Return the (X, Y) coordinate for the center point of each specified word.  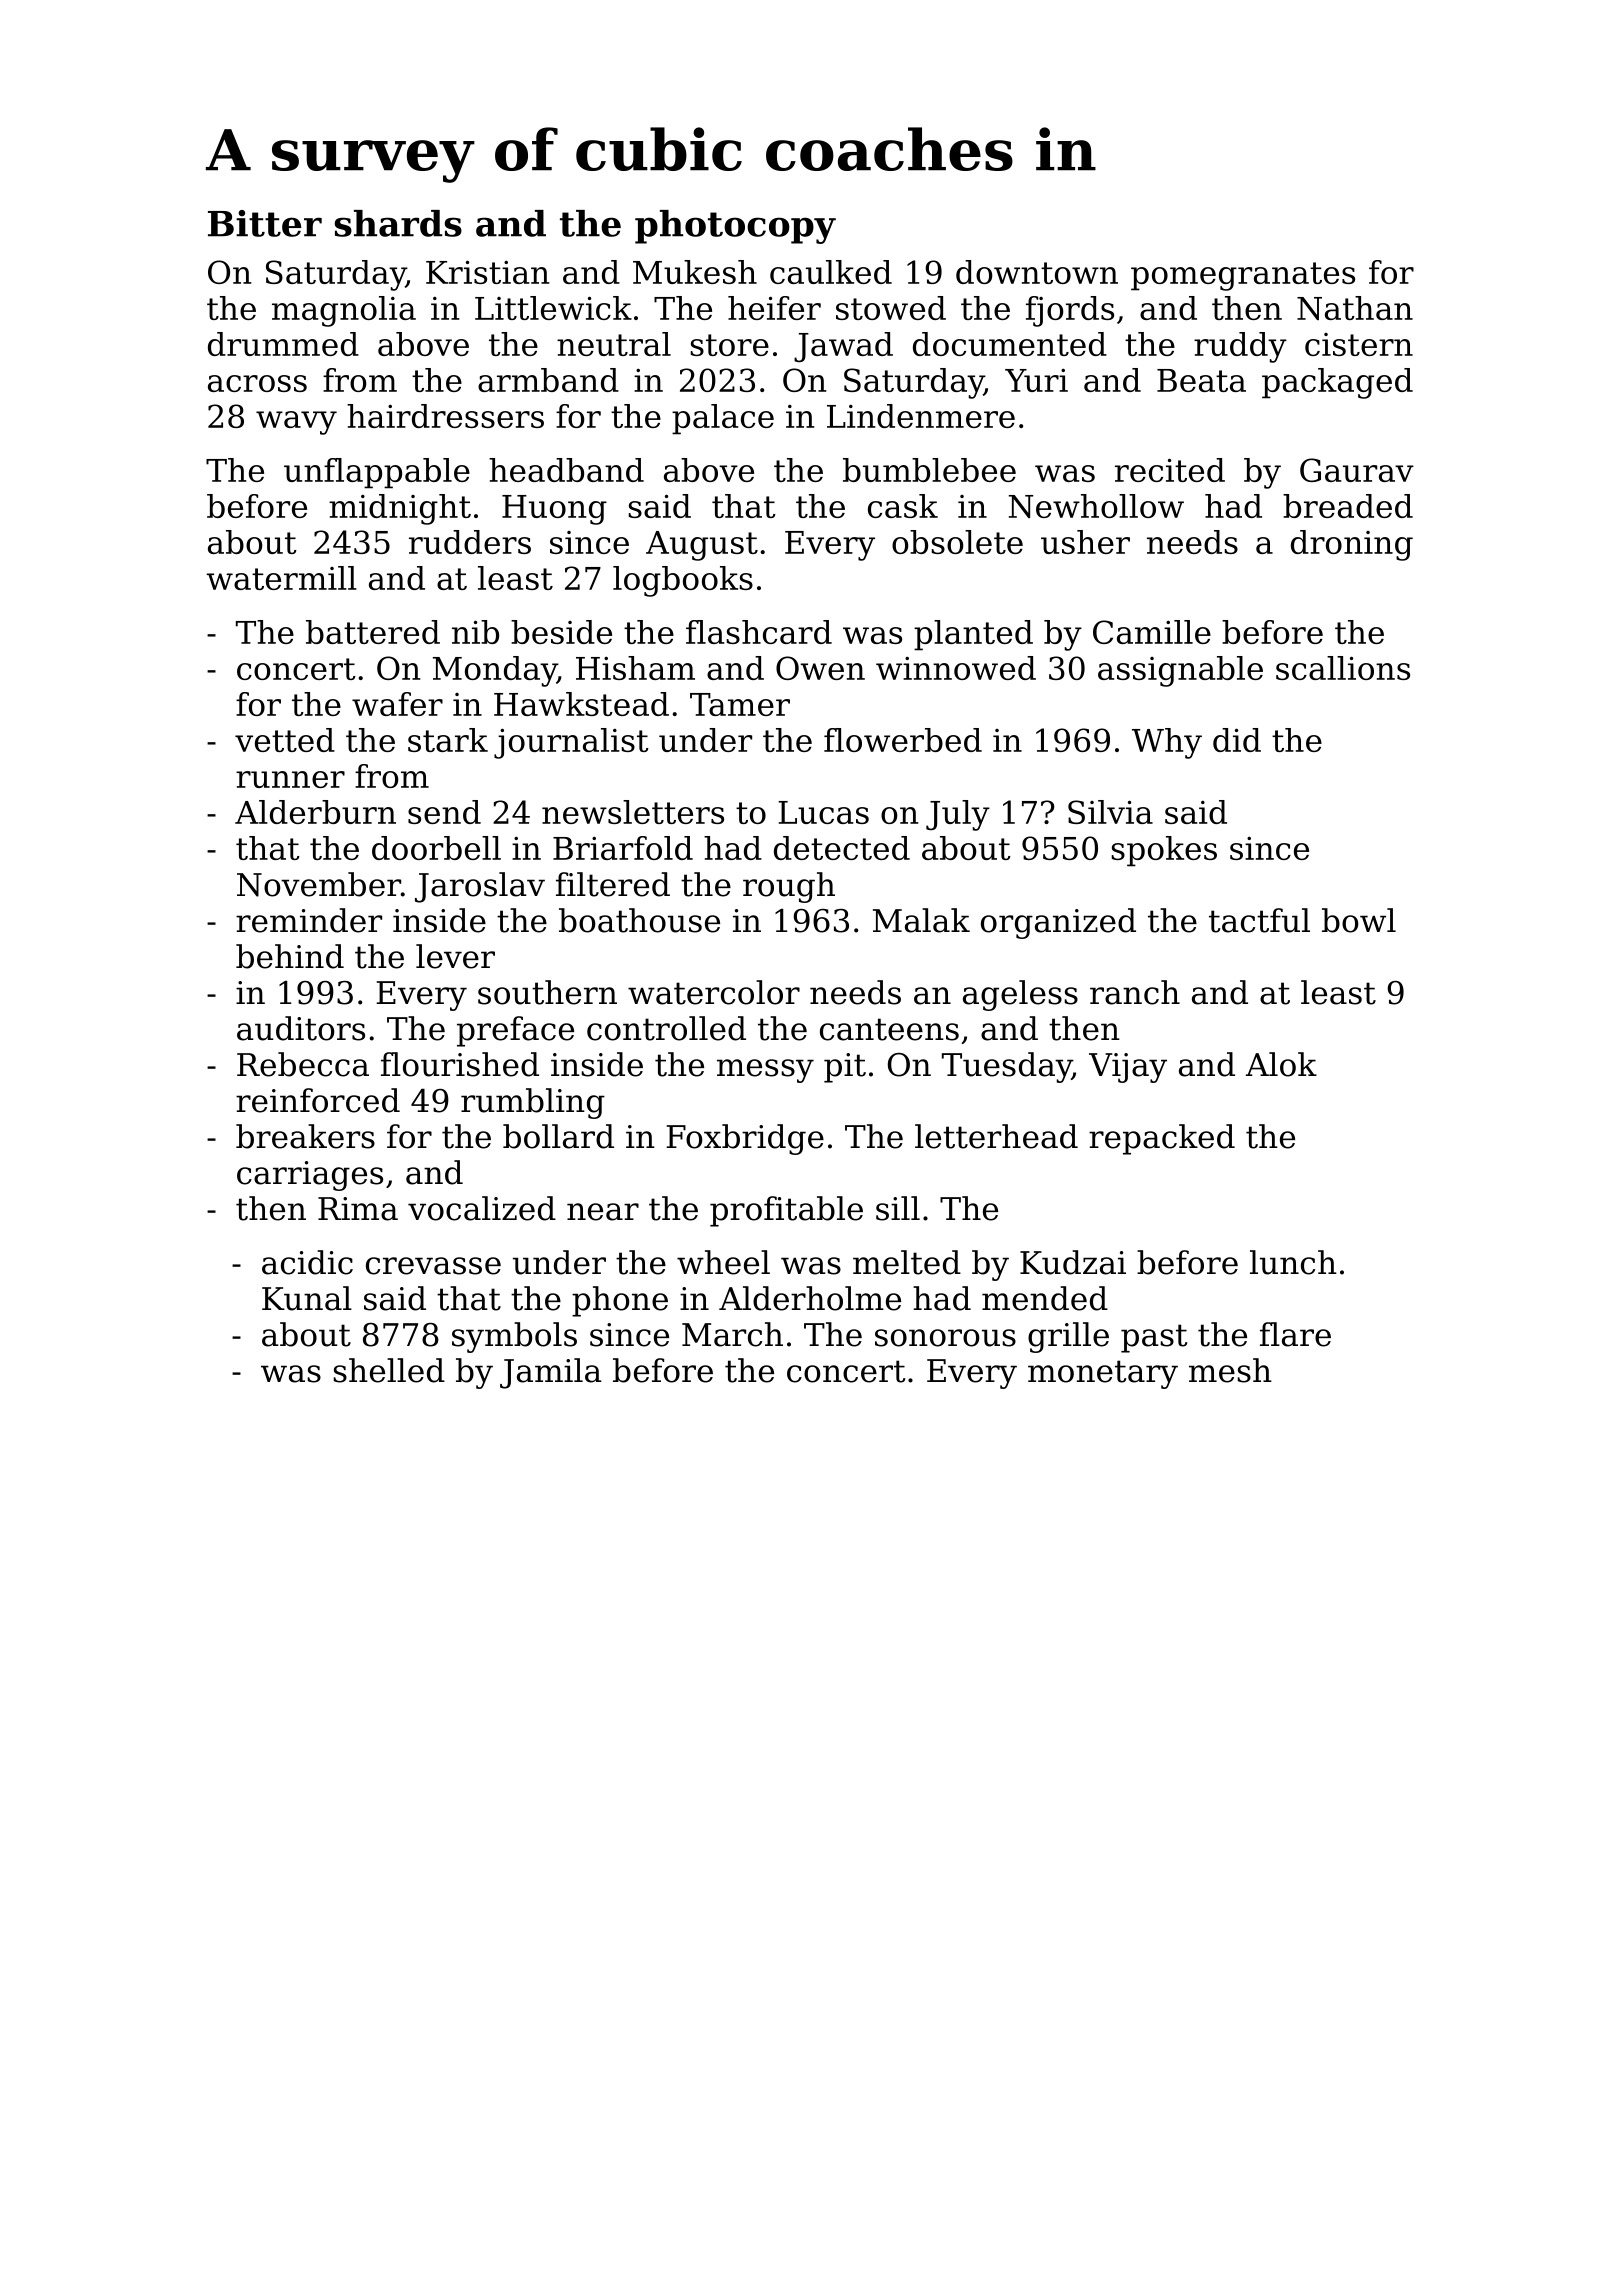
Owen (820, 668)
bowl (1359, 920)
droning (1352, 545)
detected (842, 848)
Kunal (307, 1298)
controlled (666, 1028)
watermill (282, 578)
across (257, 383)
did (1237, 740)
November (319, 884)
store (730, 345)
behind (290, 956)
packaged (1337, 383)
